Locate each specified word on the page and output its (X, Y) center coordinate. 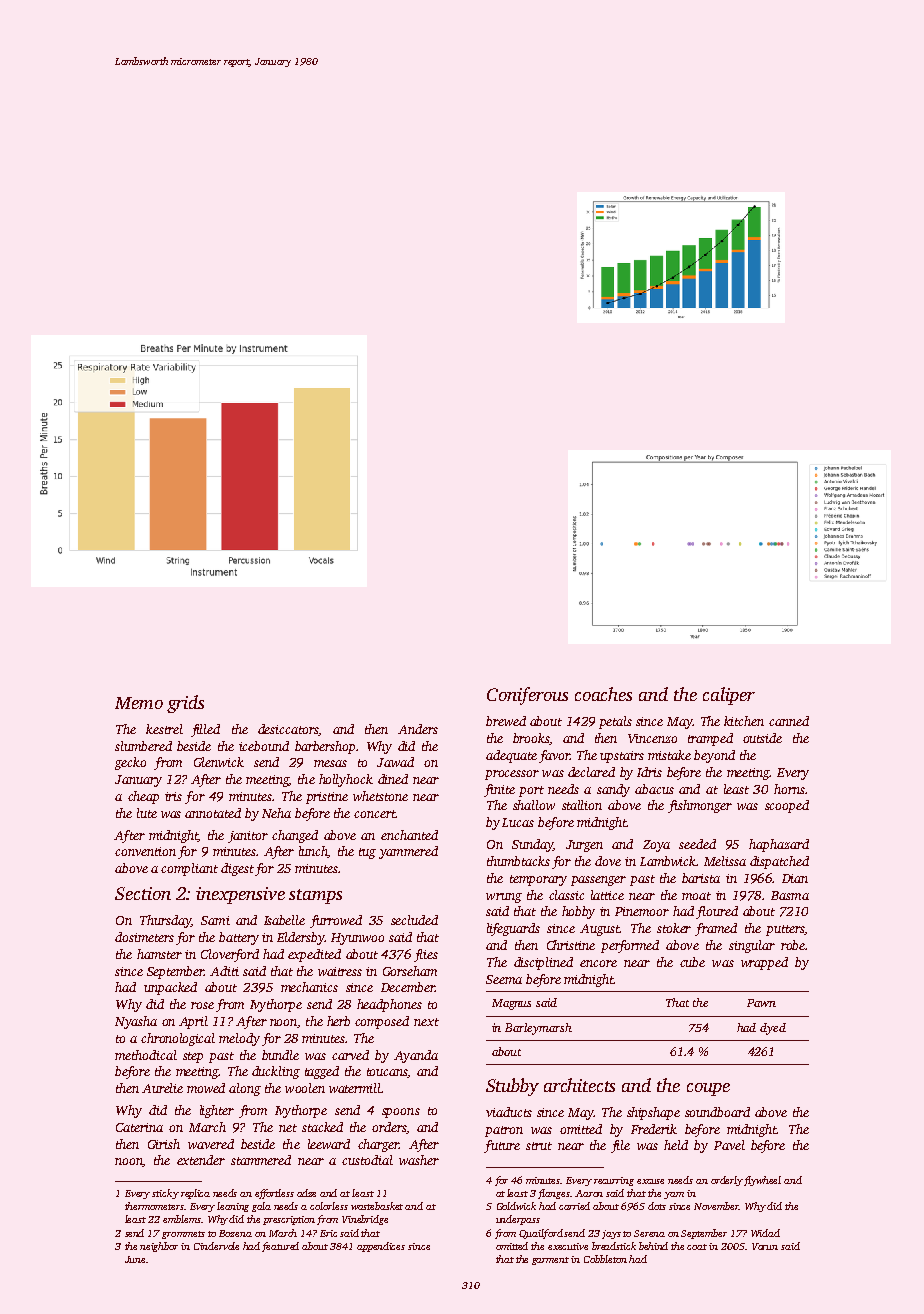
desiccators (288, 729)
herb (338, 1021)
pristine (327, 798)
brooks (531, 738)
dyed (773, 1029)
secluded (414, 920)
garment (550, 1261)
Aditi (224, 971)
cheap (143, 797)
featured (280, 1247)
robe (793, 945)
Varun (765, 1246)
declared (591, 772)
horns (789, 789)
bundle (280, 1055)
